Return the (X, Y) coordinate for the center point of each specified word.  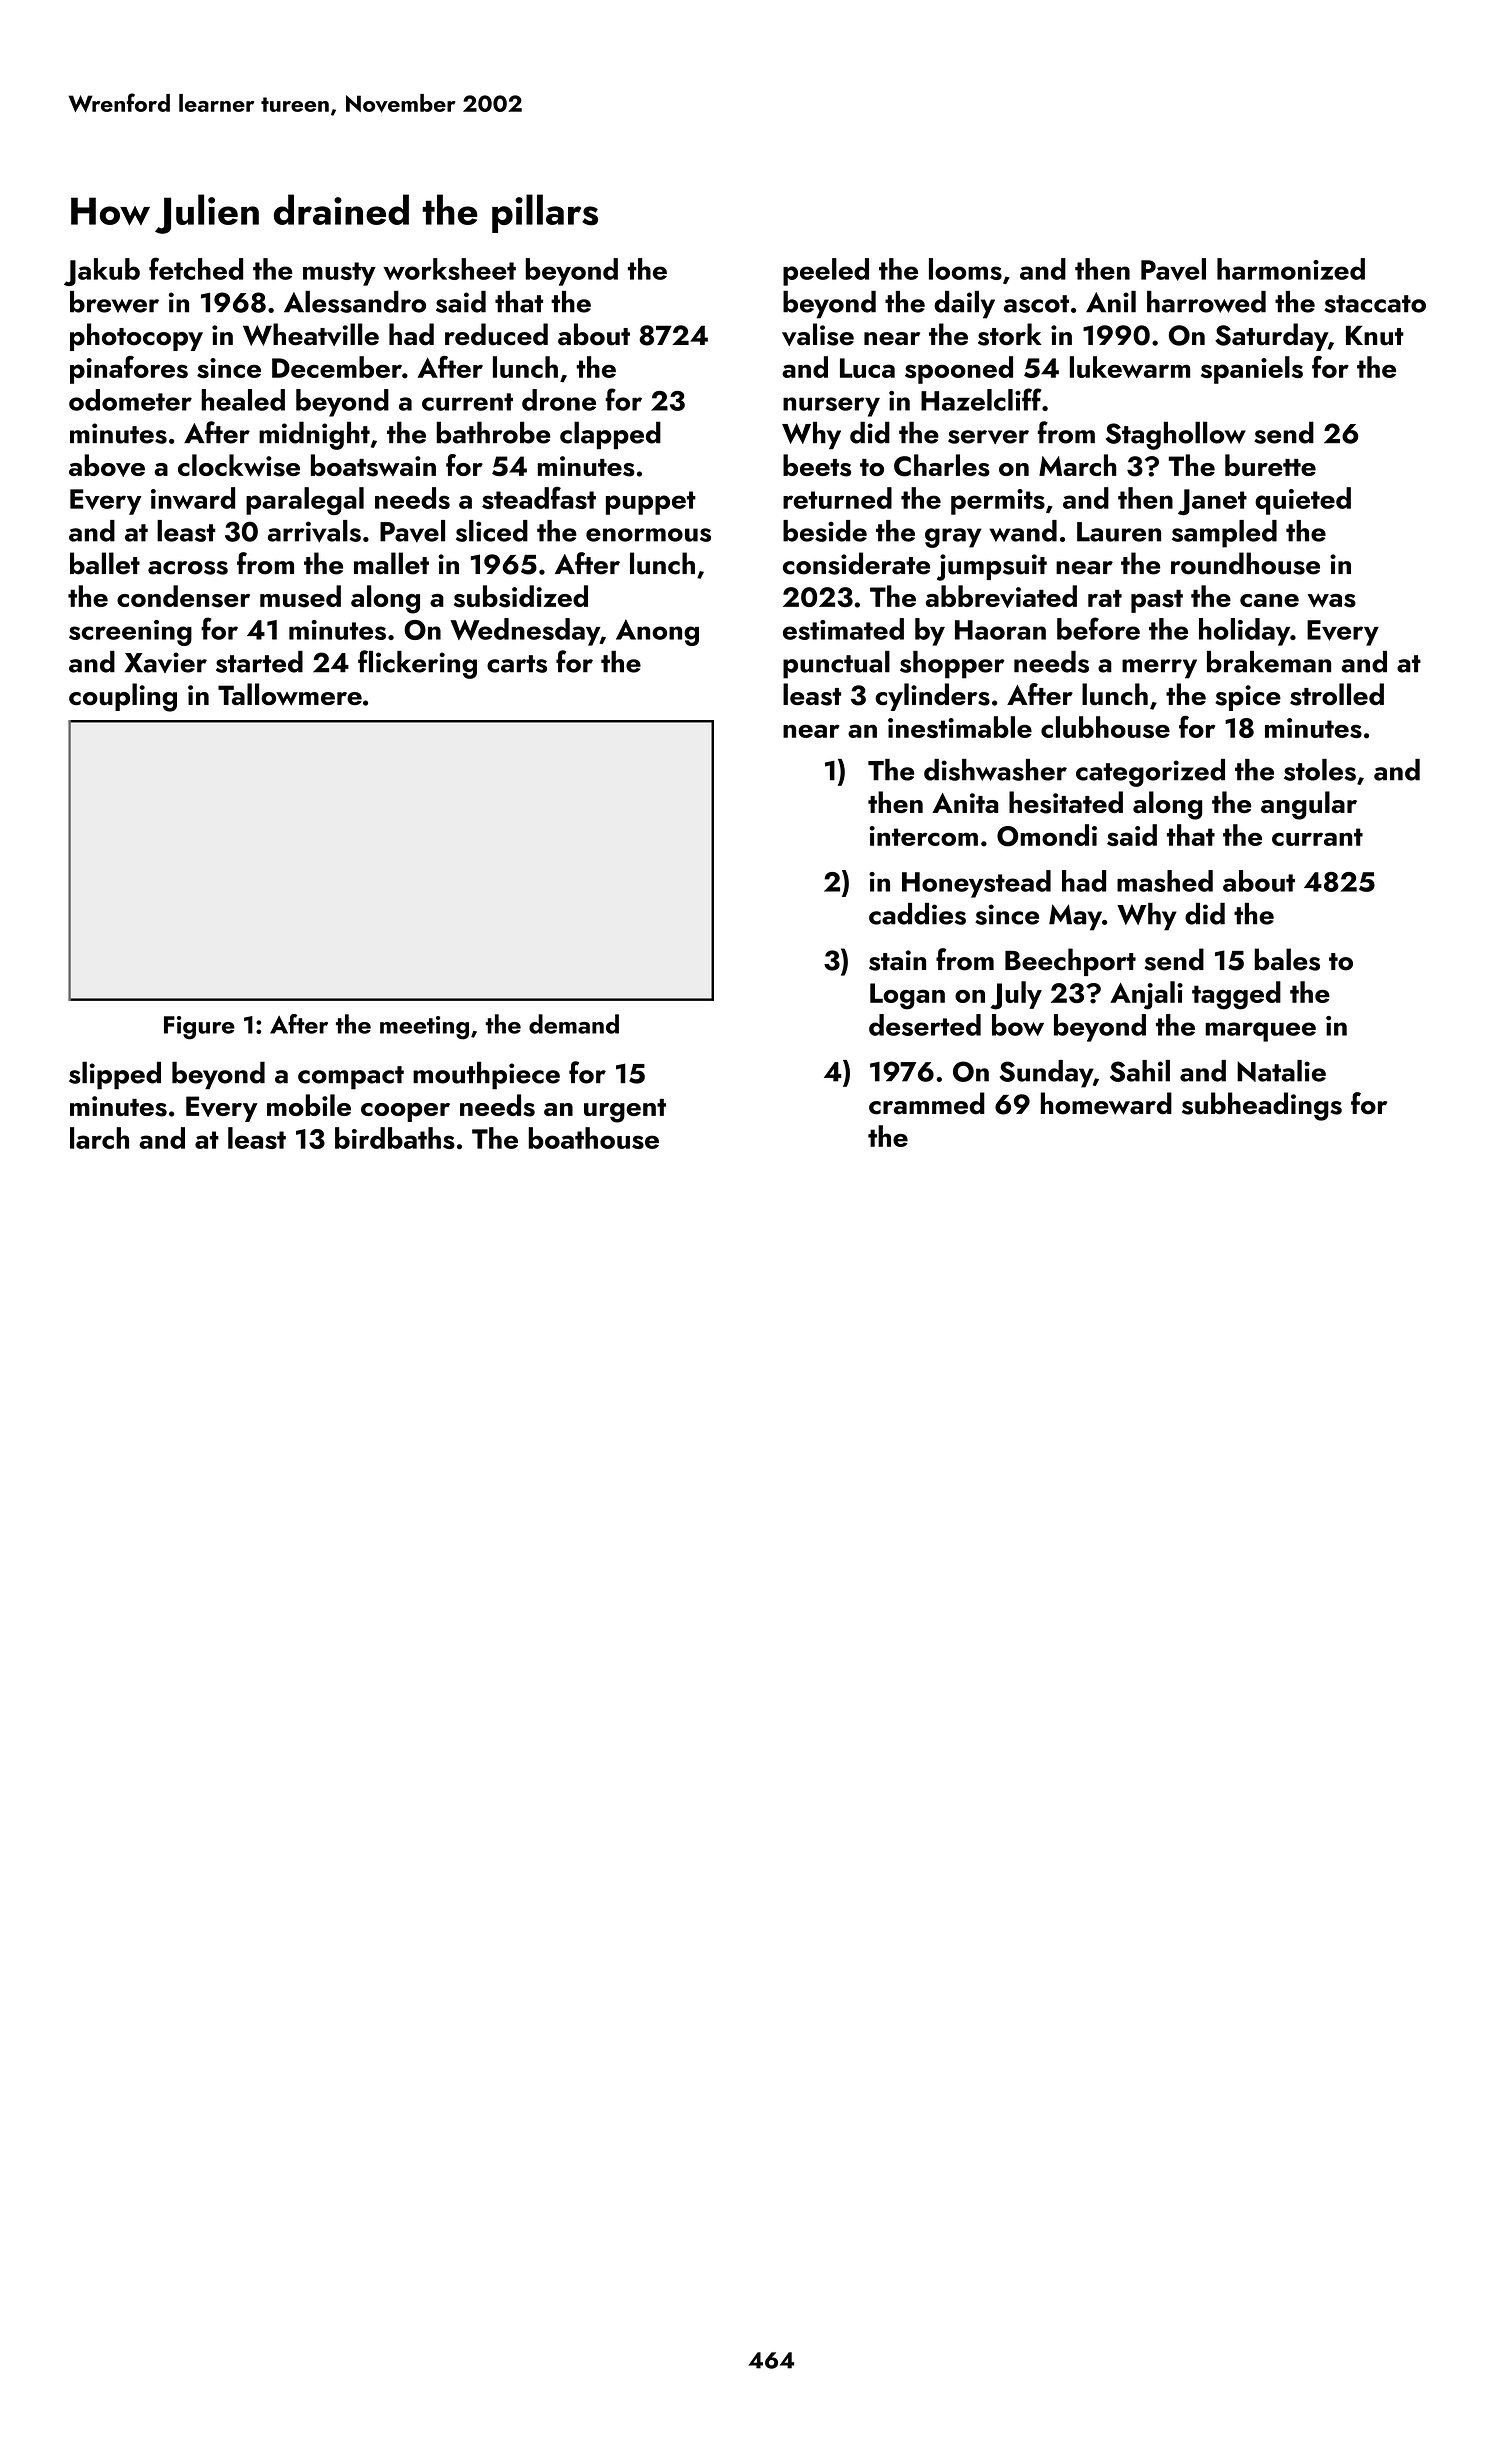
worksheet (449, 269)
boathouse (594, 1138)
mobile (309, 1105)
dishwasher (995, 770)
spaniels (1252, 370)
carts (517, 664)
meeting (424, 1028)
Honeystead (976, 884)
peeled (826, 272)
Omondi (1047, 835)
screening (130, 633)
